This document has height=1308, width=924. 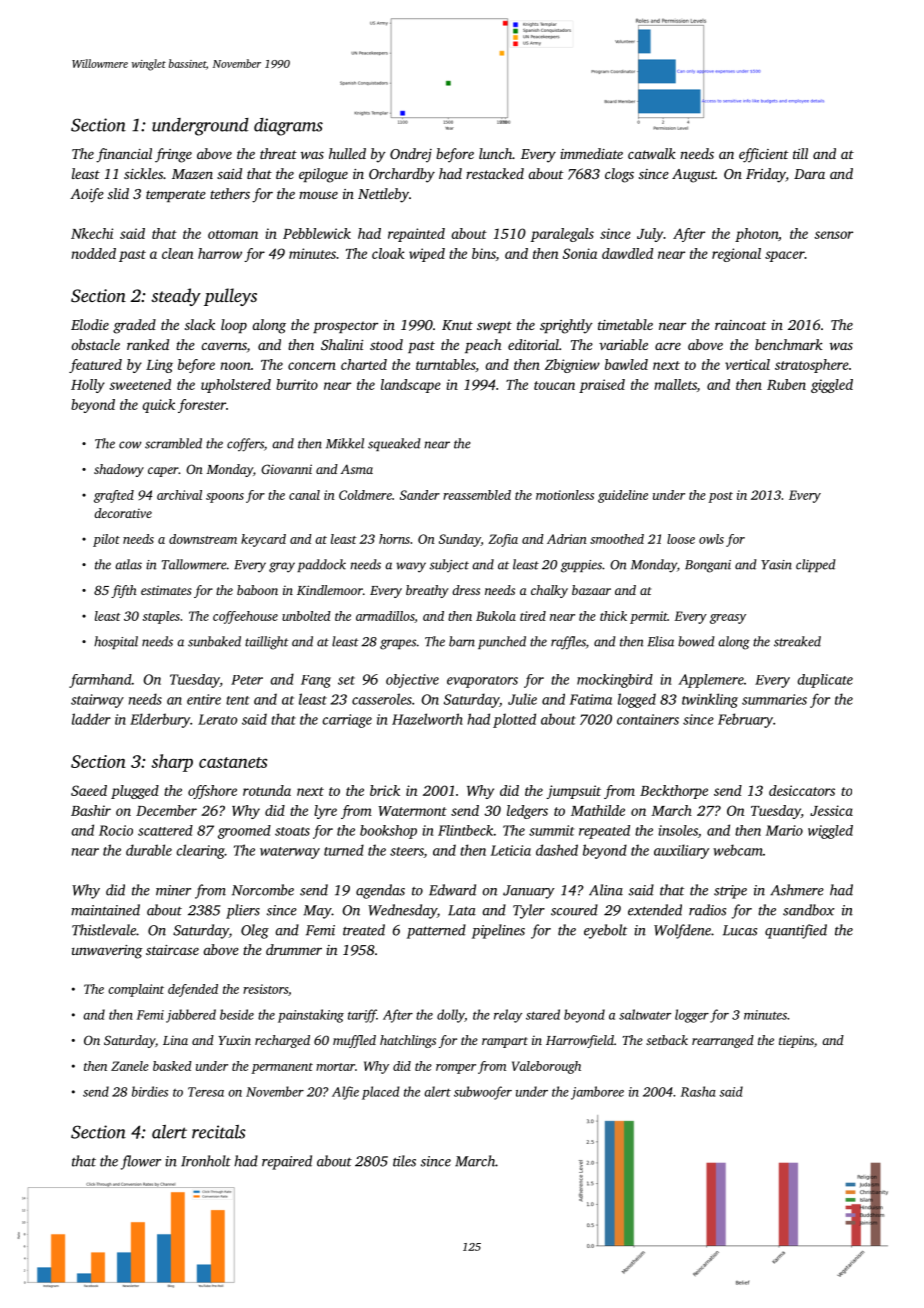 I want to click on efficient, so click(x=764, y=155).
